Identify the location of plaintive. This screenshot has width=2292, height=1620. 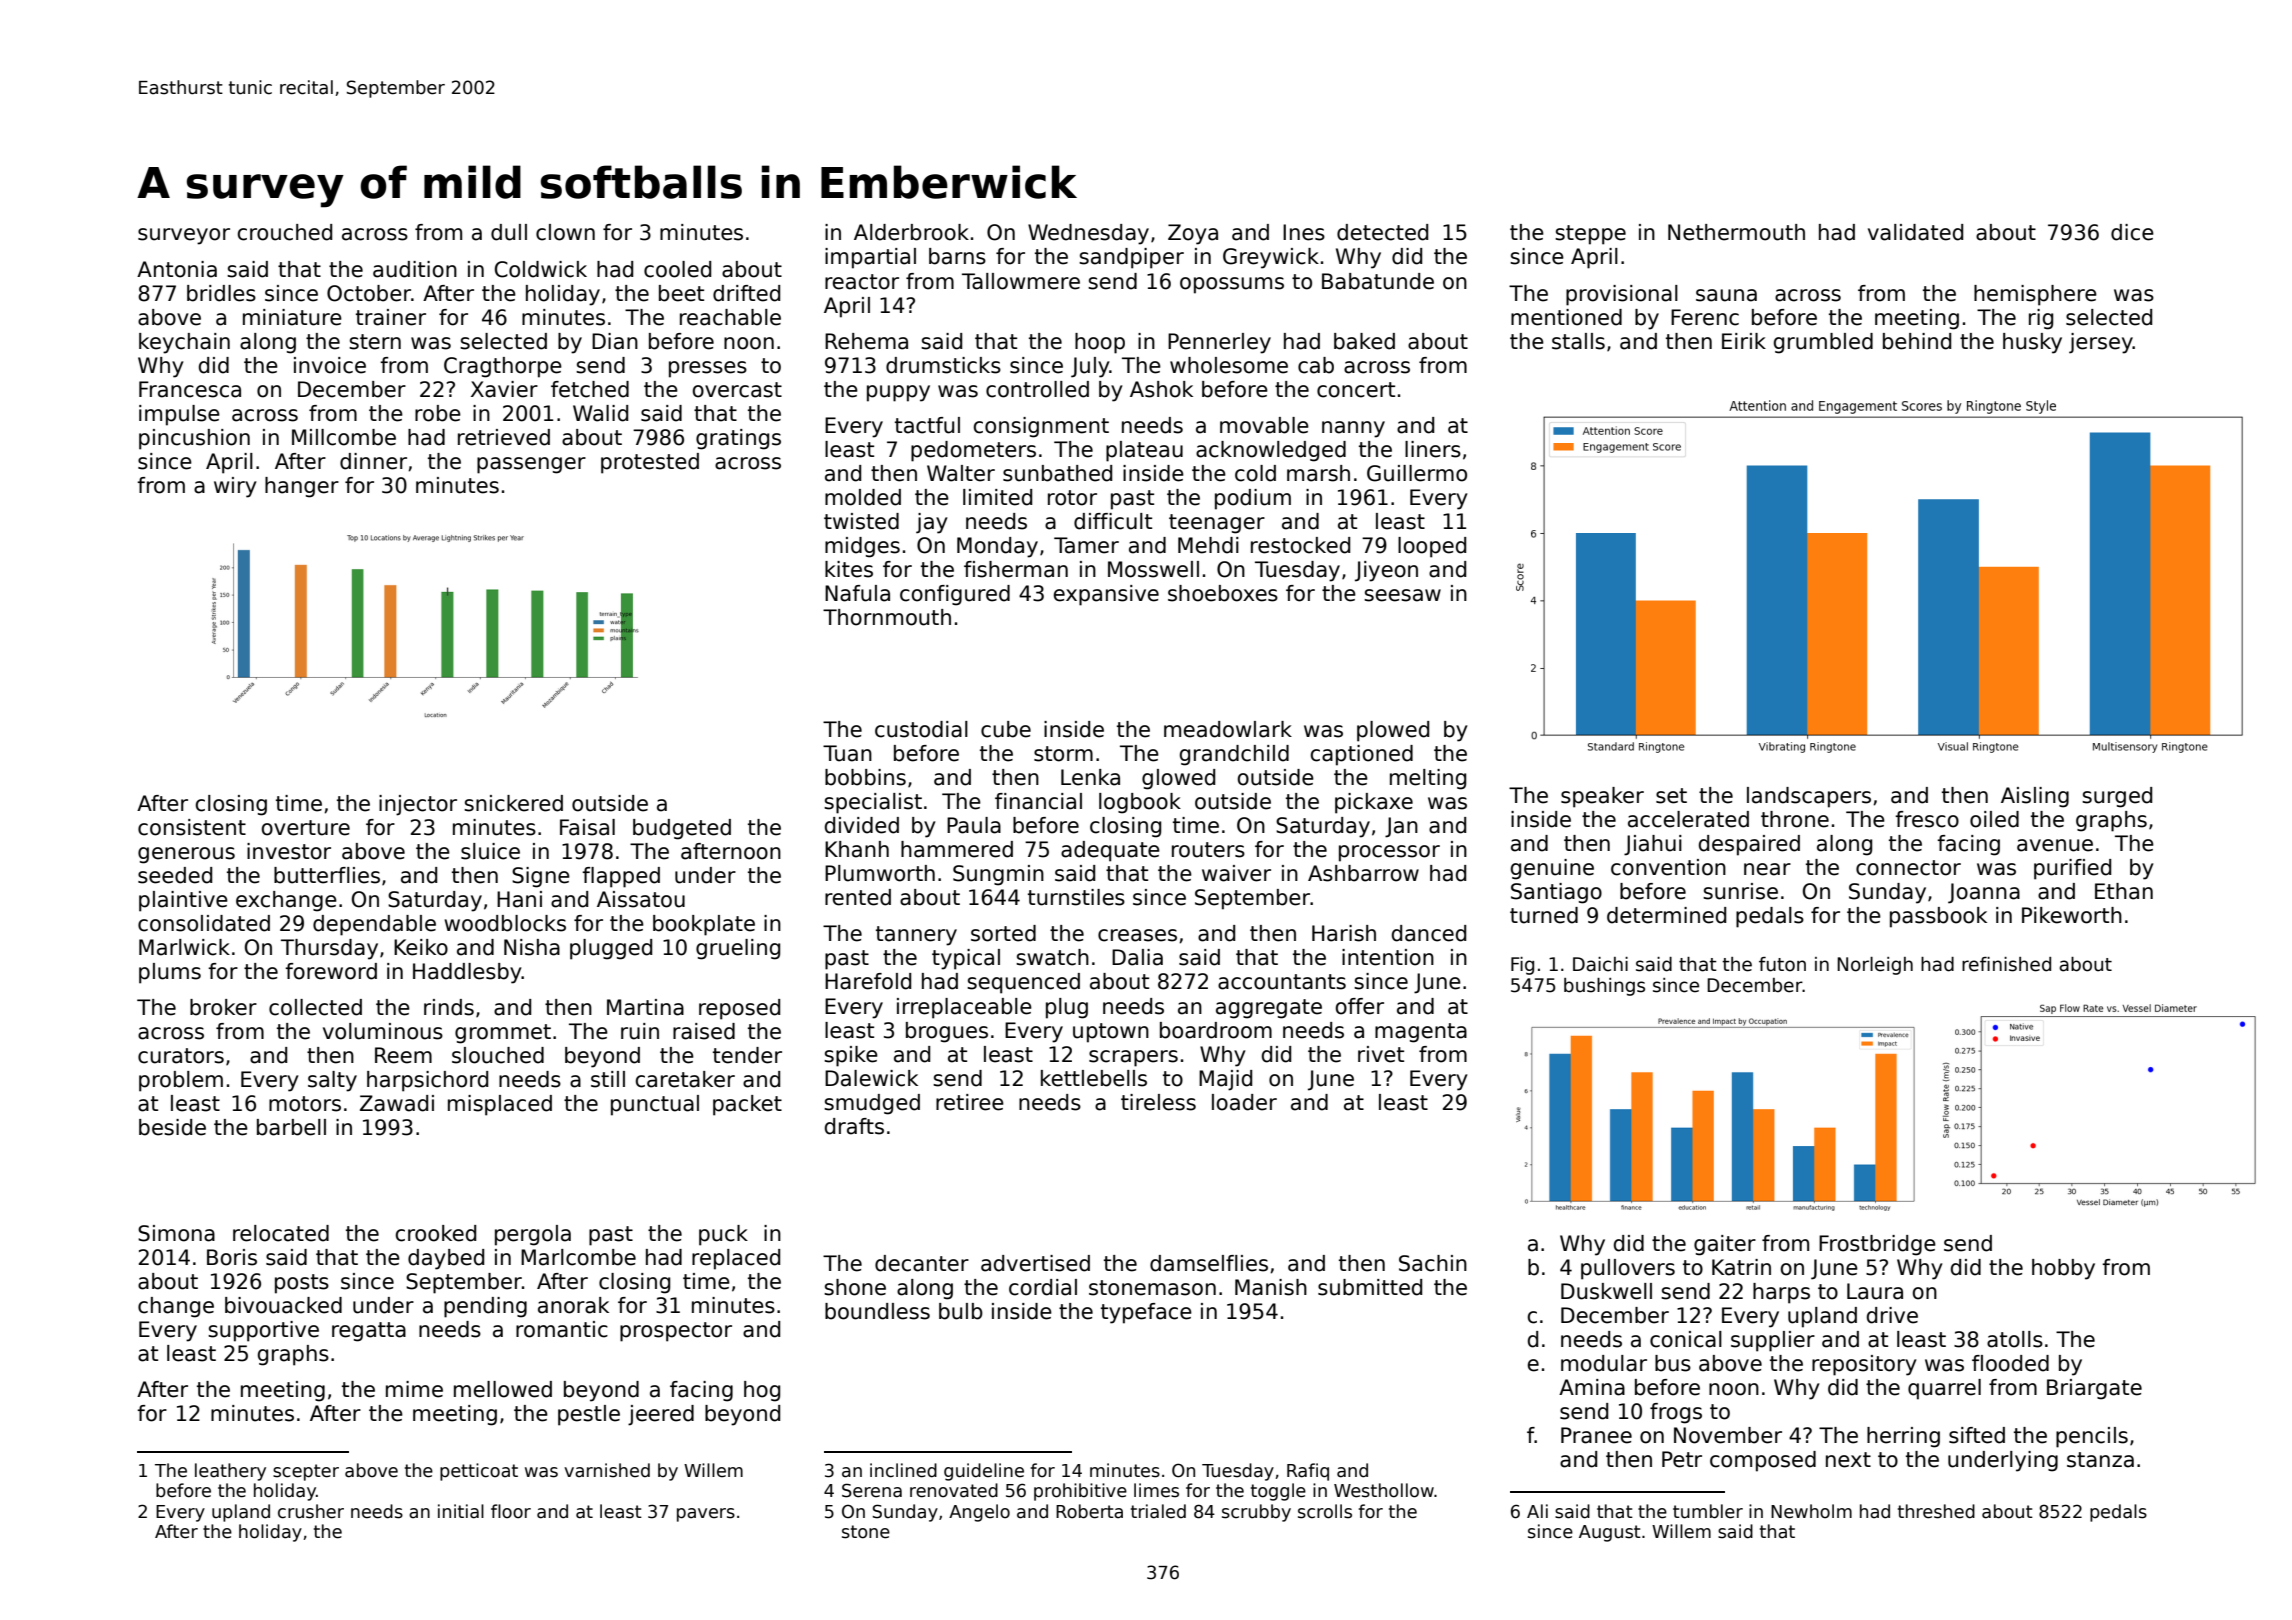
(183, 901).
